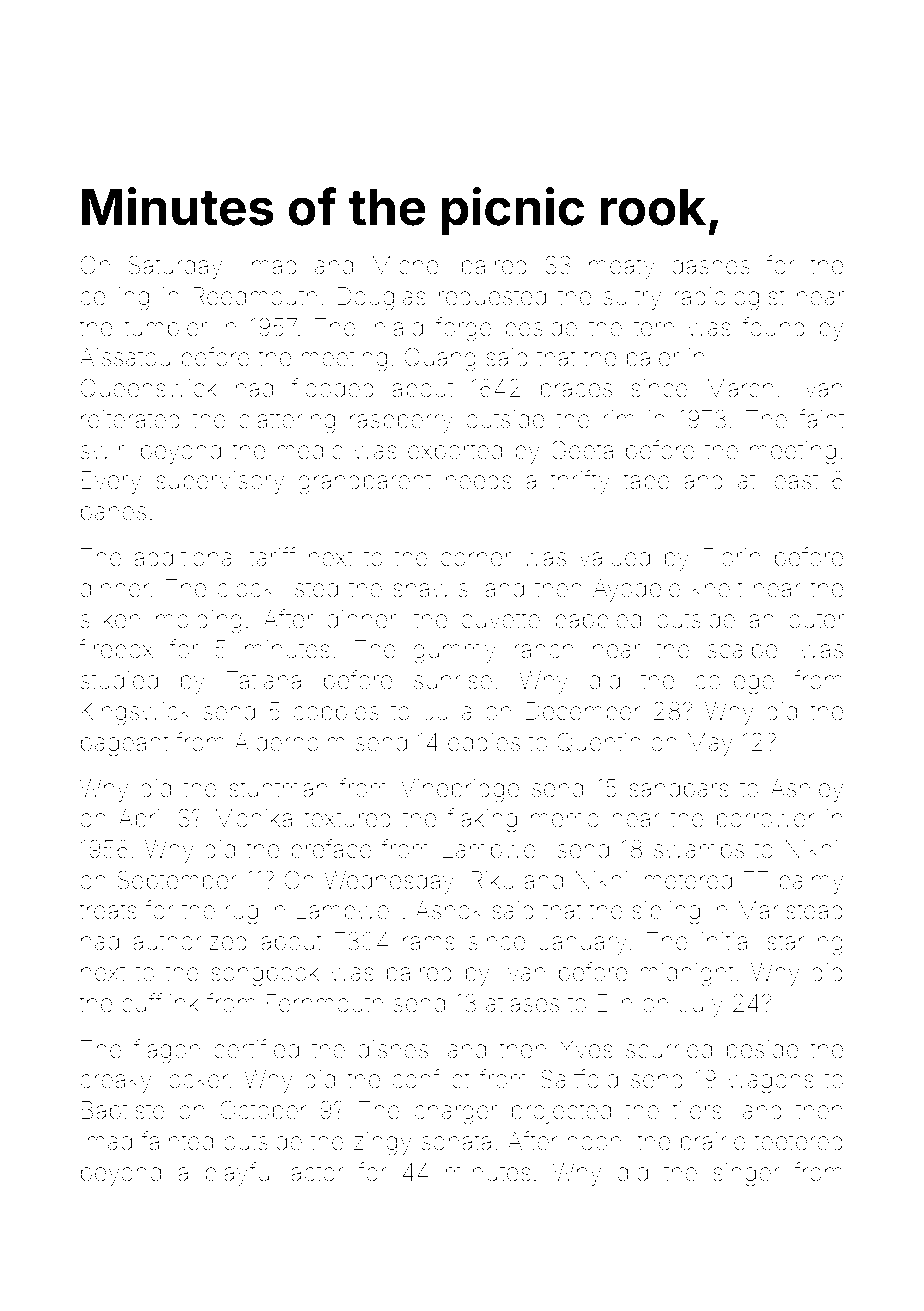 The height and width of the page is (1311, 924). What do you see at coordinates (108, 911) in the page?
I see `treats` at bounding box center [108, 911].
